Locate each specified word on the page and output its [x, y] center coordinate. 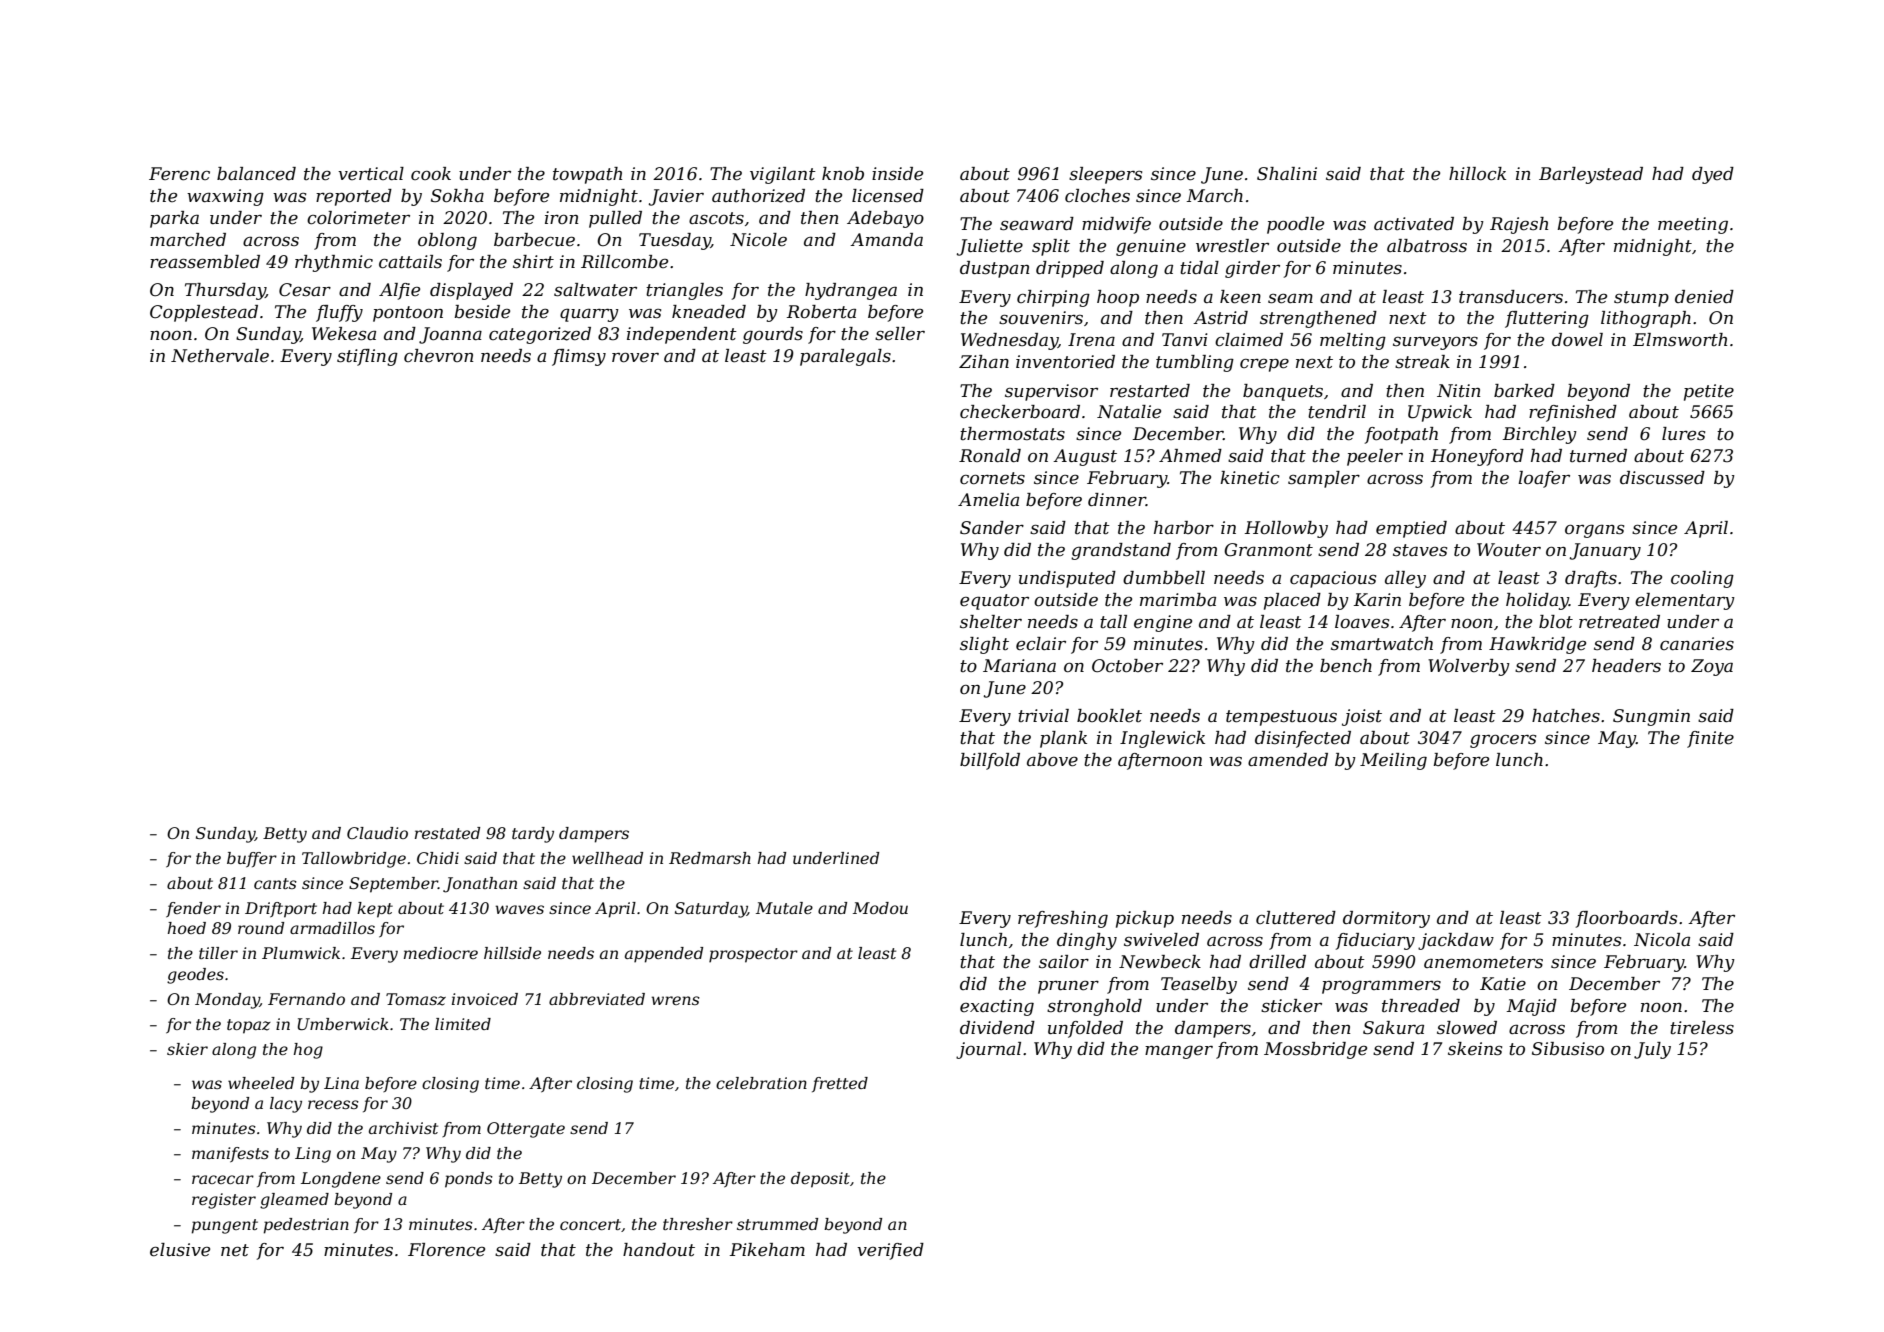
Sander [992, 528]
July [1652, 1050]
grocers [1503, 741]
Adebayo [885, 219]
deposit [820, 1180]
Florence [446, 1250]
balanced [256, 174]
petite [1709, 392]
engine [1163, 623]
